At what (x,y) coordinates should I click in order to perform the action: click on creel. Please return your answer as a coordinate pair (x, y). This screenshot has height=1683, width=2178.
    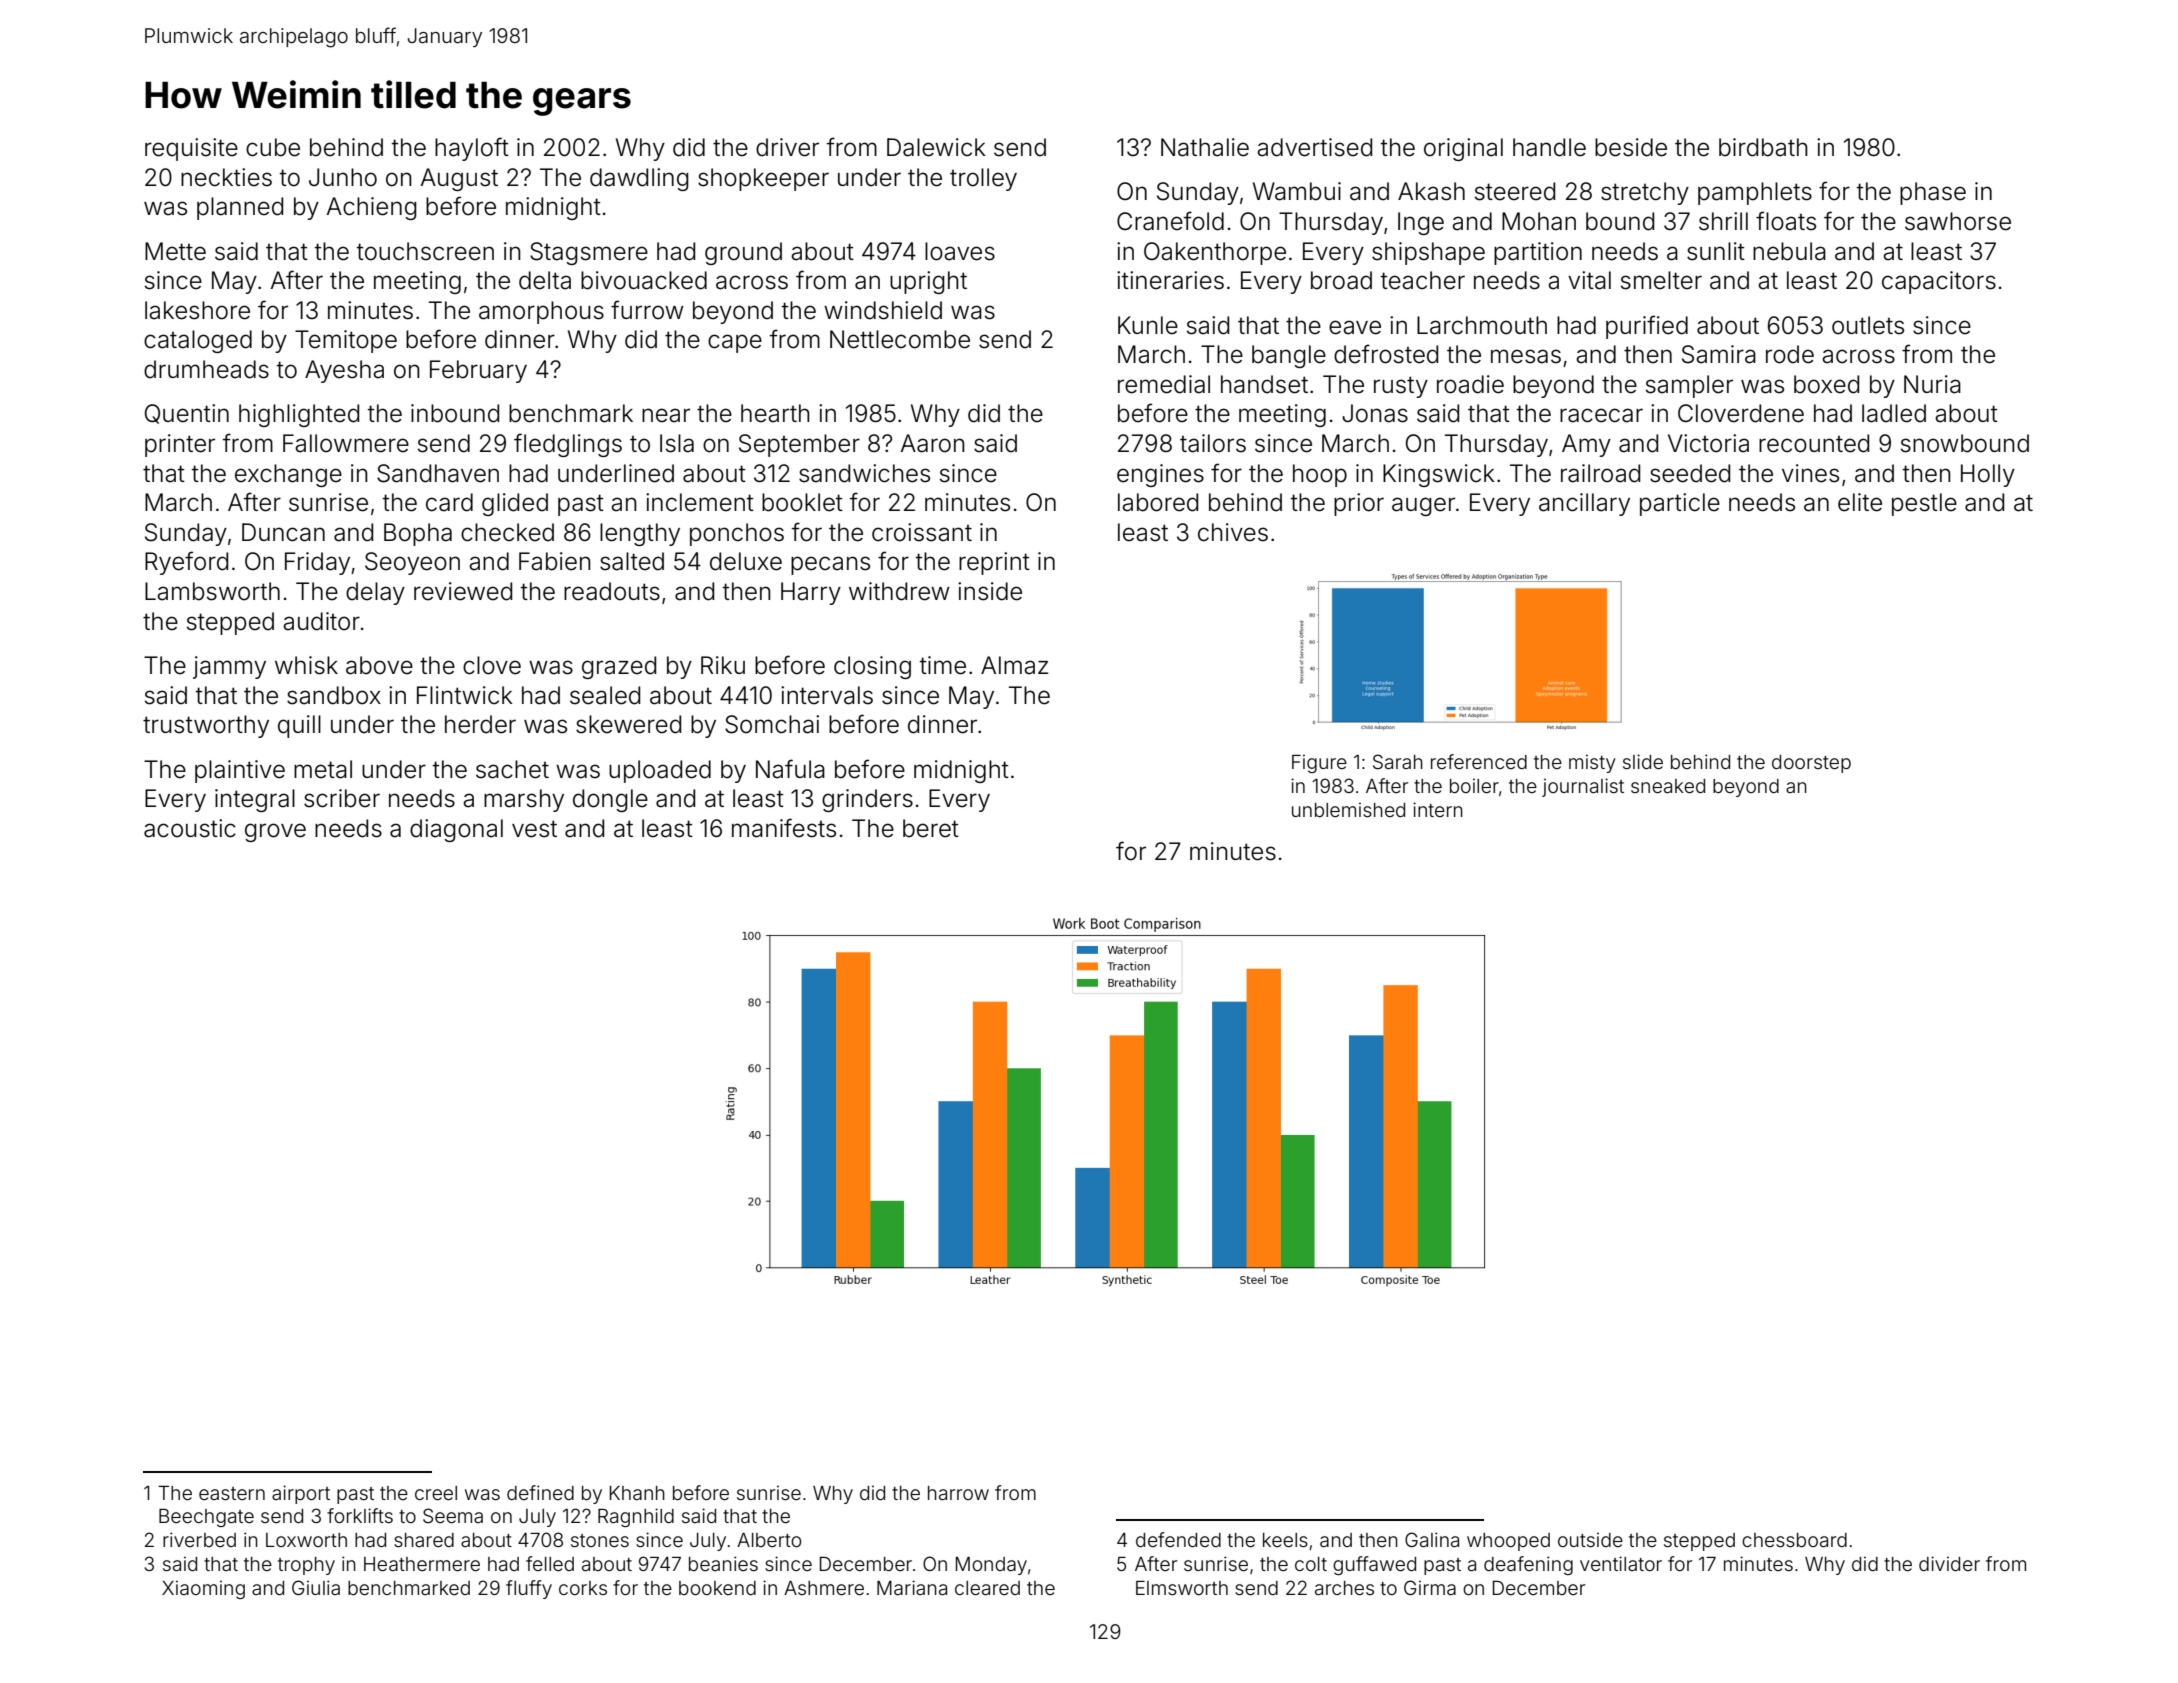
    Looking at the image, I should click on (436, 1493).
